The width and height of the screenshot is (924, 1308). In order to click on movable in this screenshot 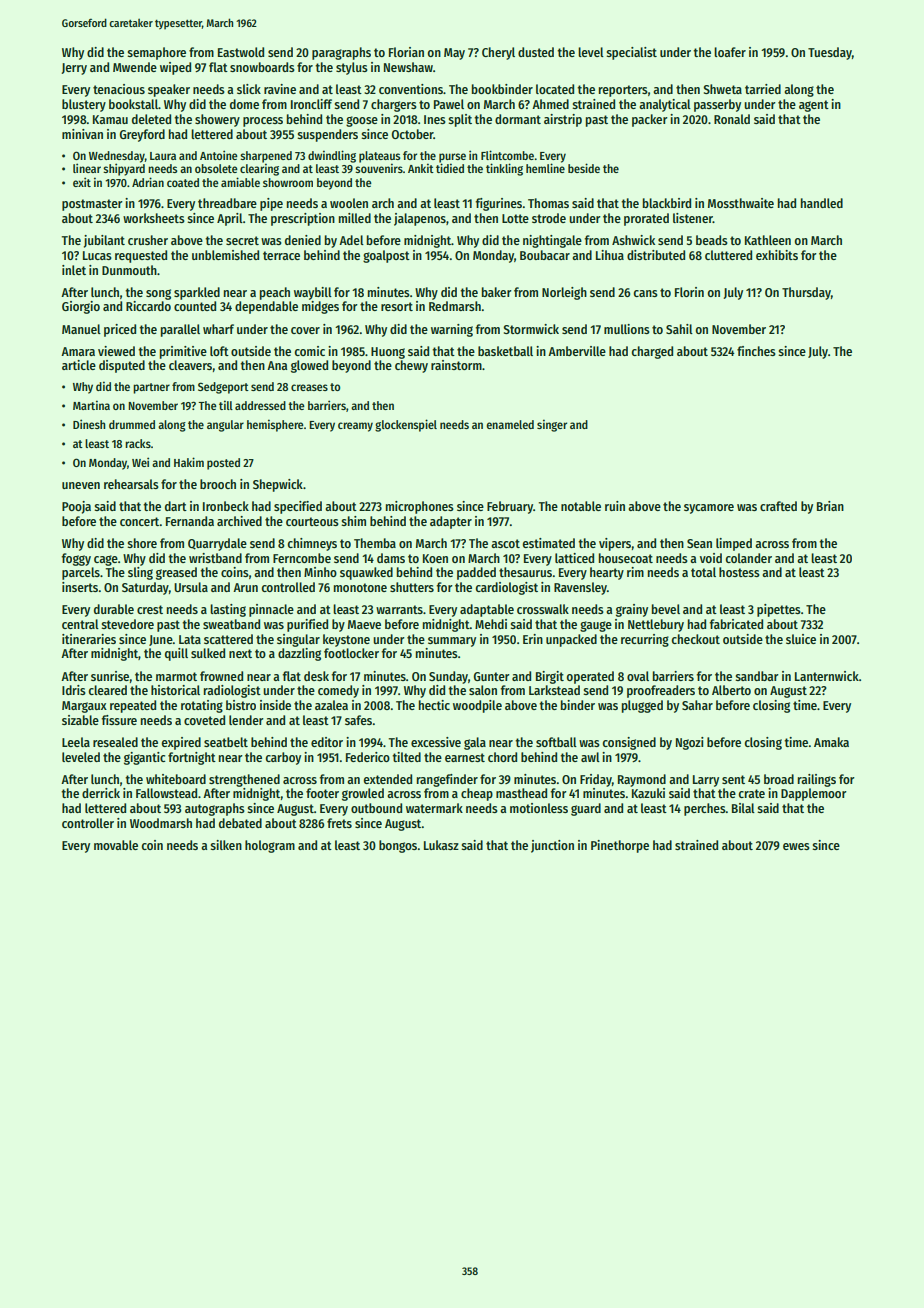, I will do `click(116, 845)`.
